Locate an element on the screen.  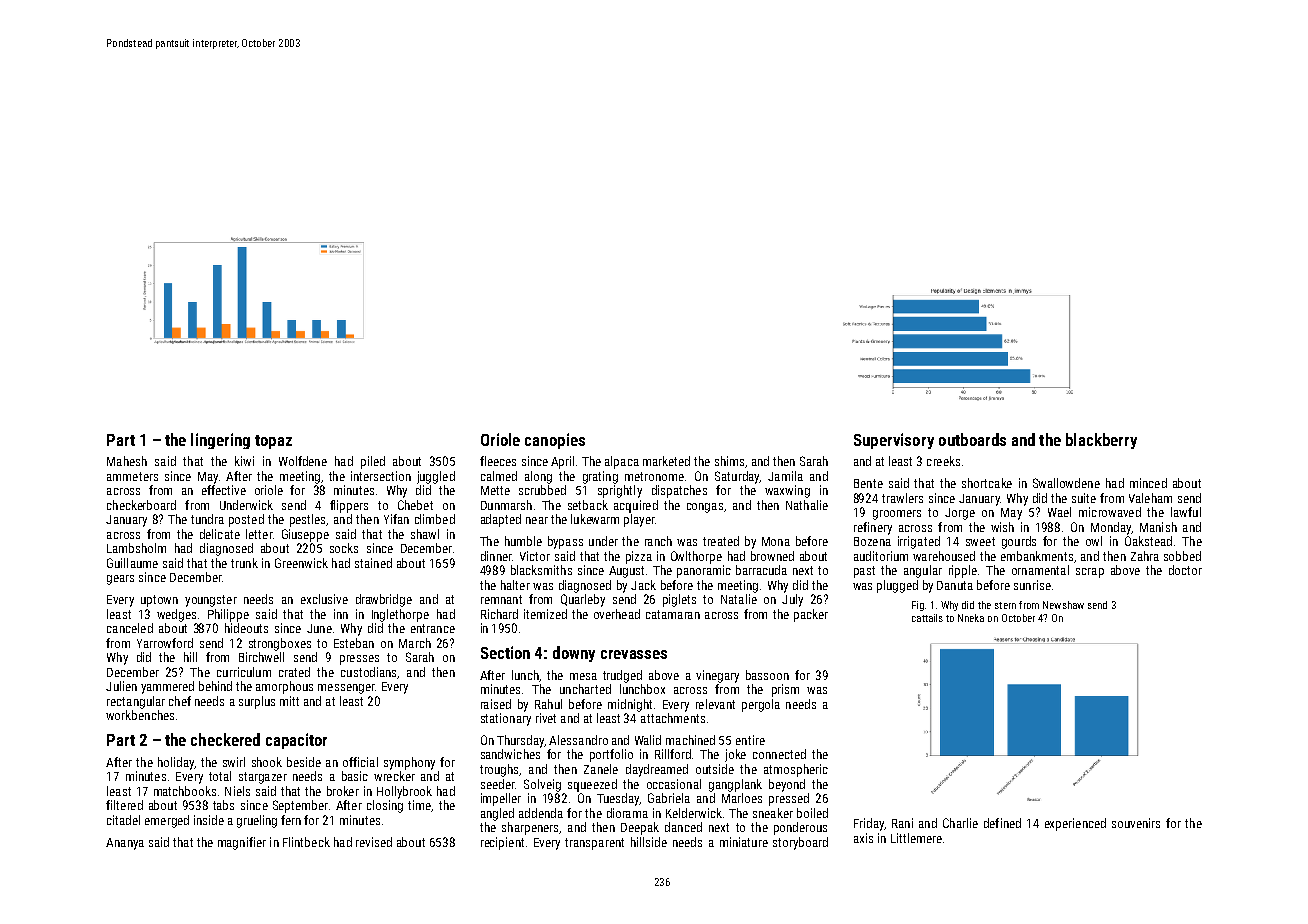
halter is located at coordinates (515, 585).
